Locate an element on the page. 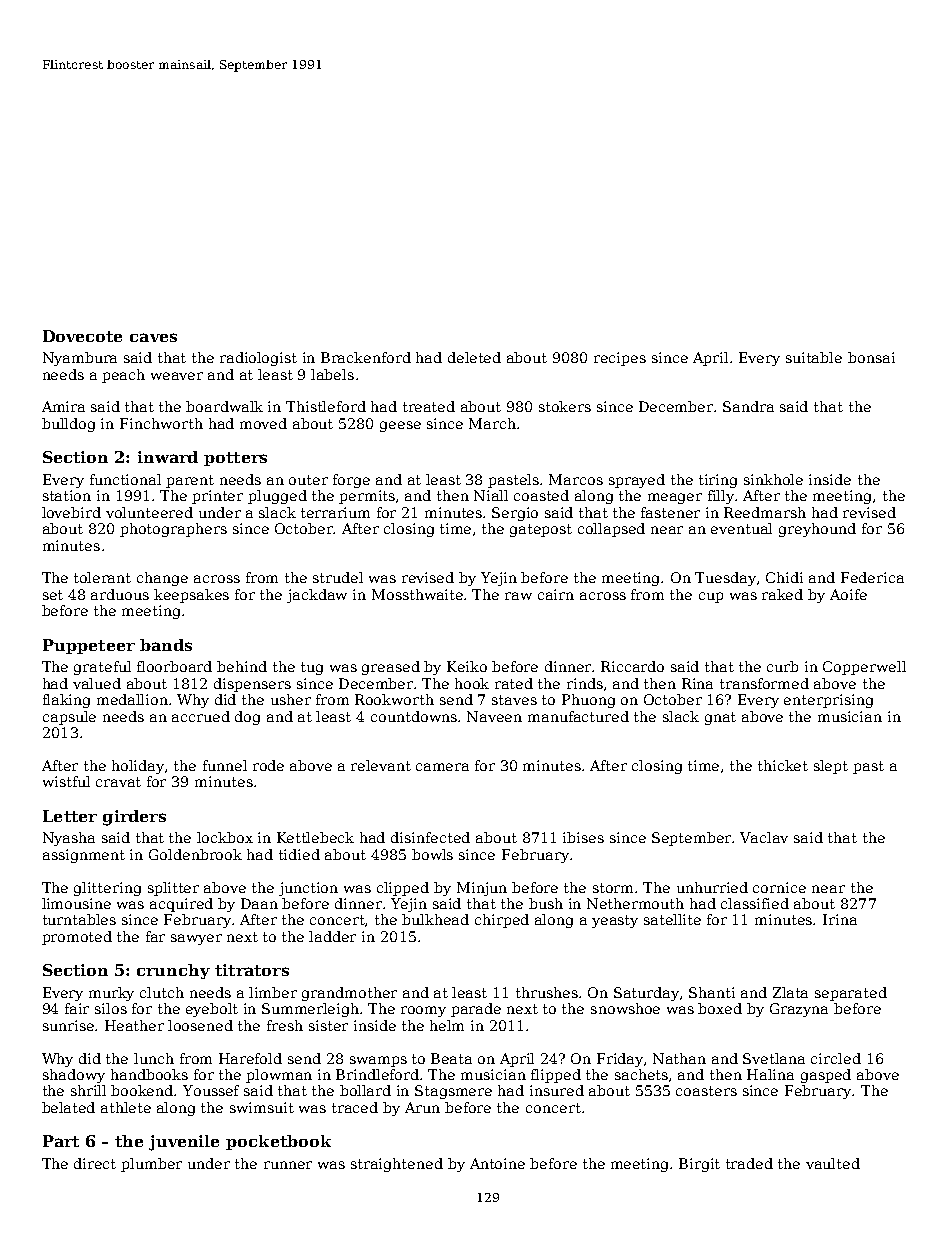 This document has width=952, height=1233. bonsai is located at coordinates (871, 357).
